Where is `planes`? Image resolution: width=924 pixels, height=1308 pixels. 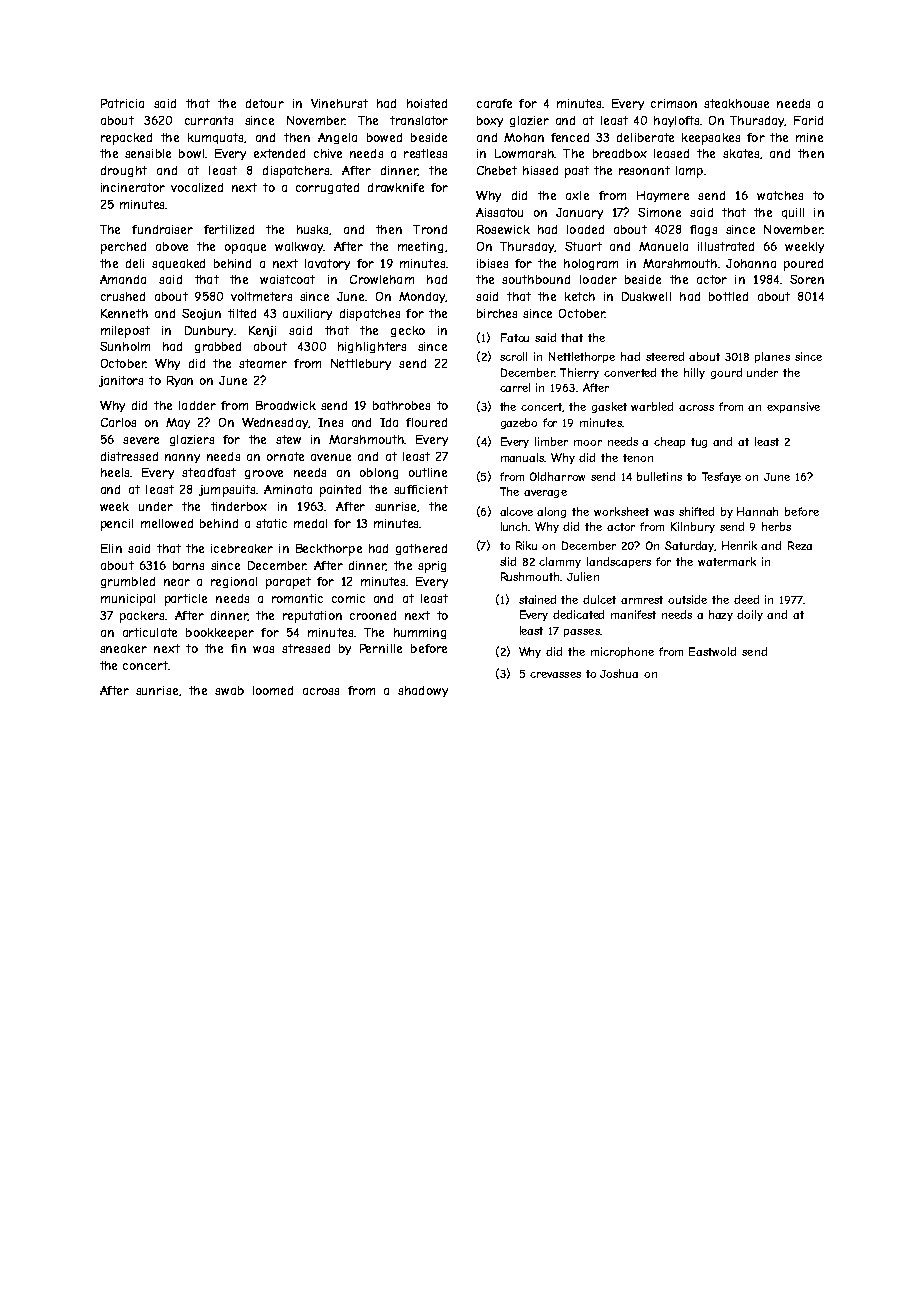 planes is located at coordinates (772, 357).
